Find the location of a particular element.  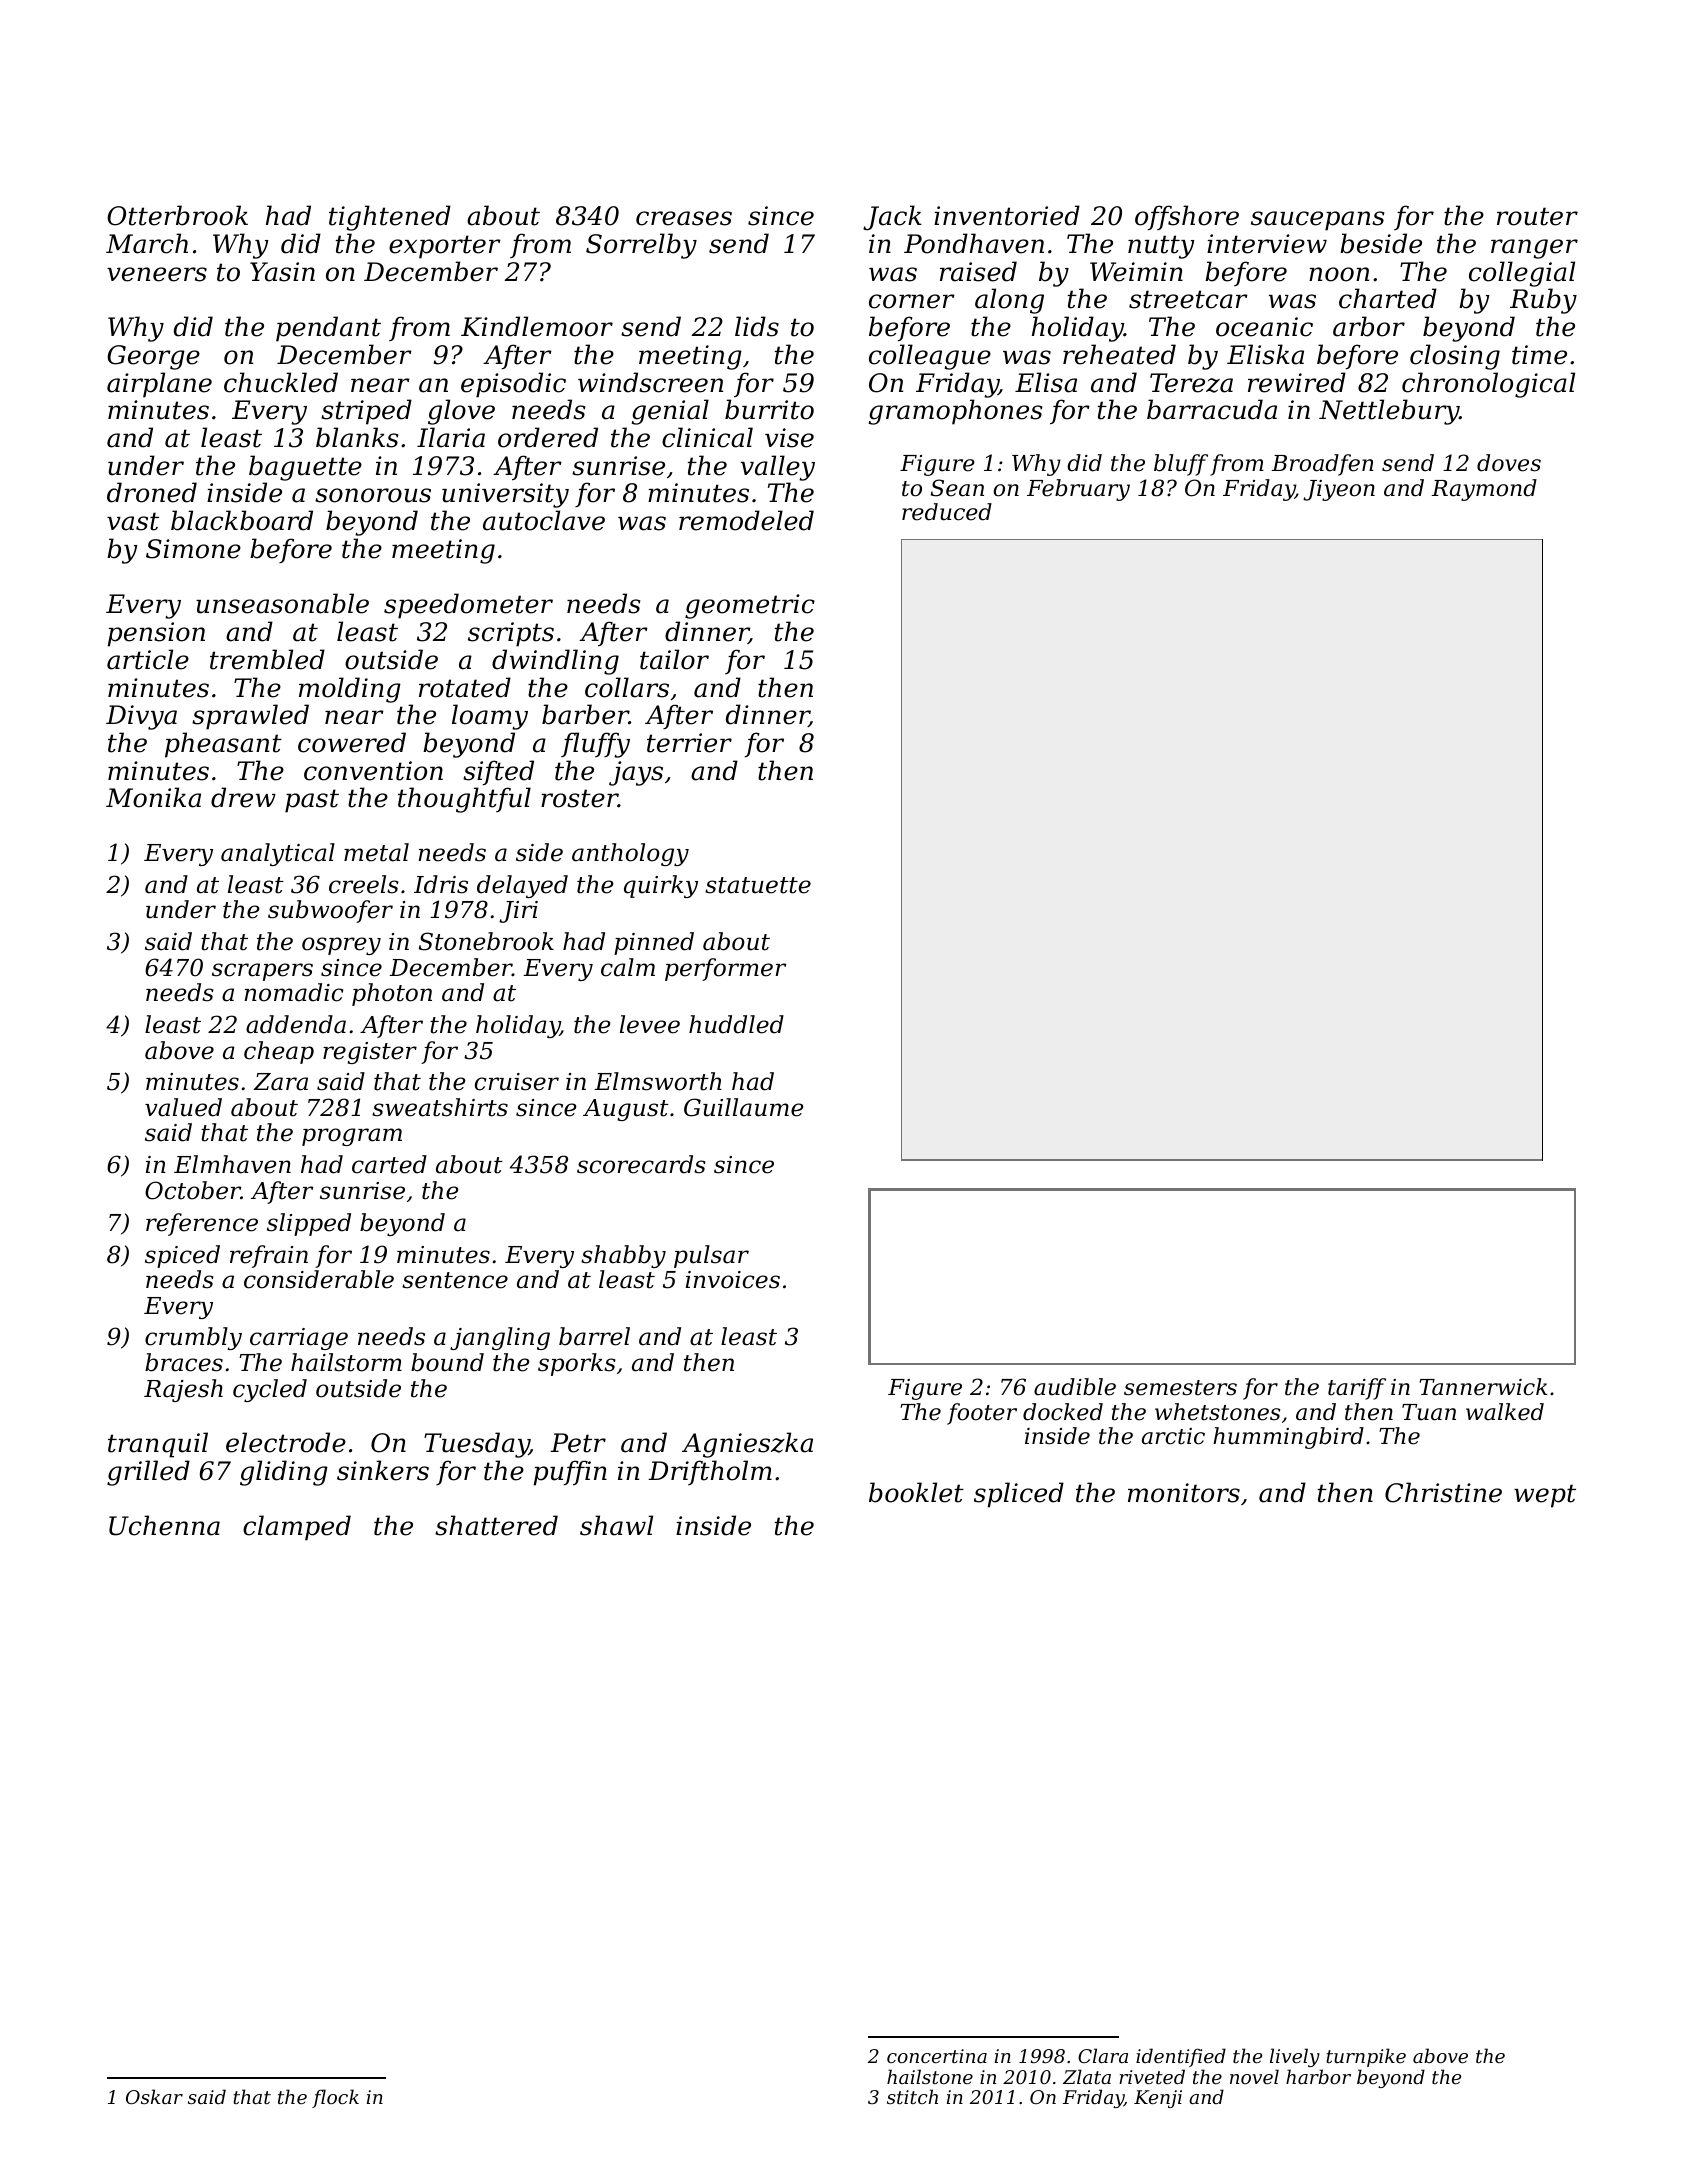

Raymond is located at coordinates (1484, 490).
